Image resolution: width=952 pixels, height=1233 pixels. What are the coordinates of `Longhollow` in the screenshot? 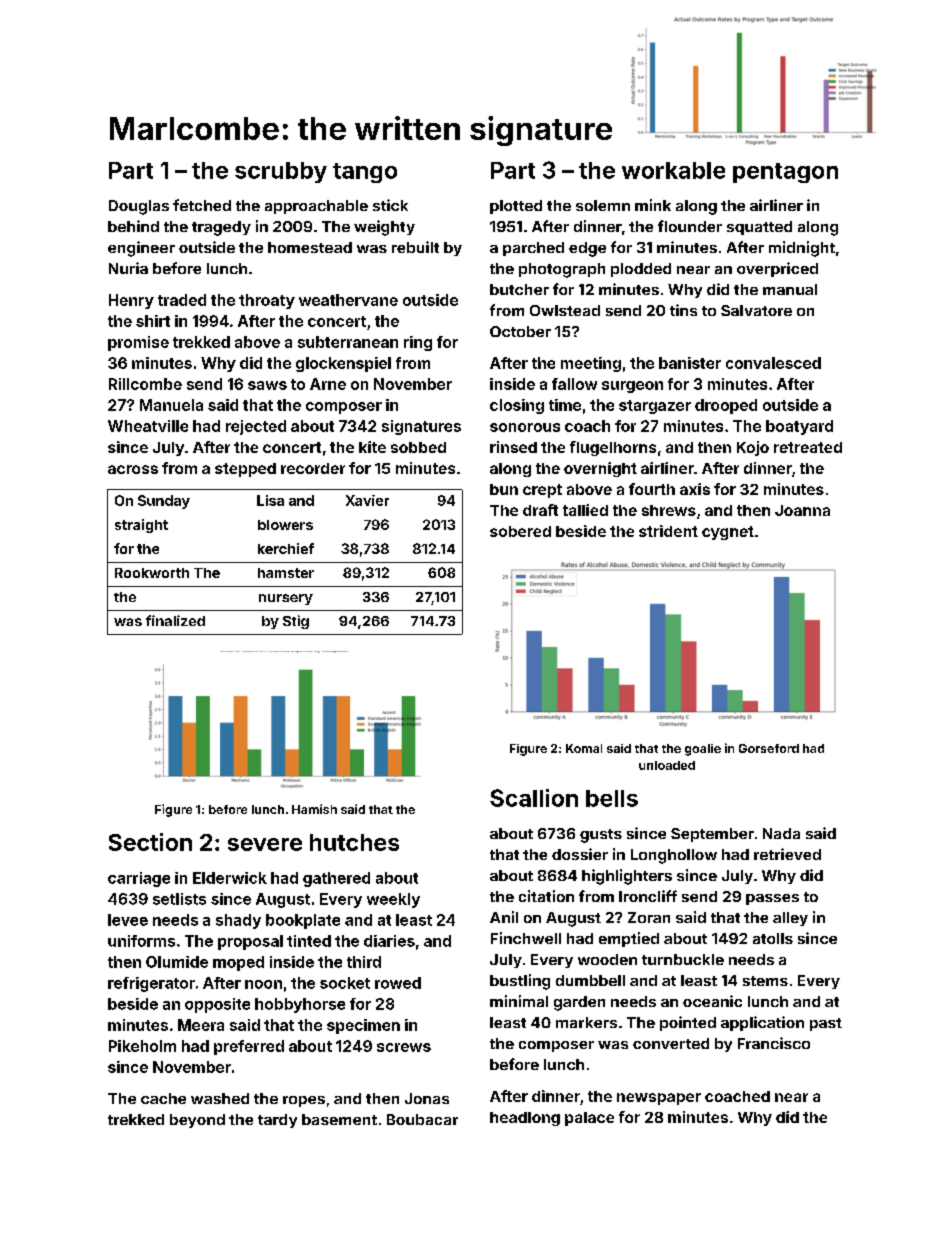 It's located at (674, 856).
